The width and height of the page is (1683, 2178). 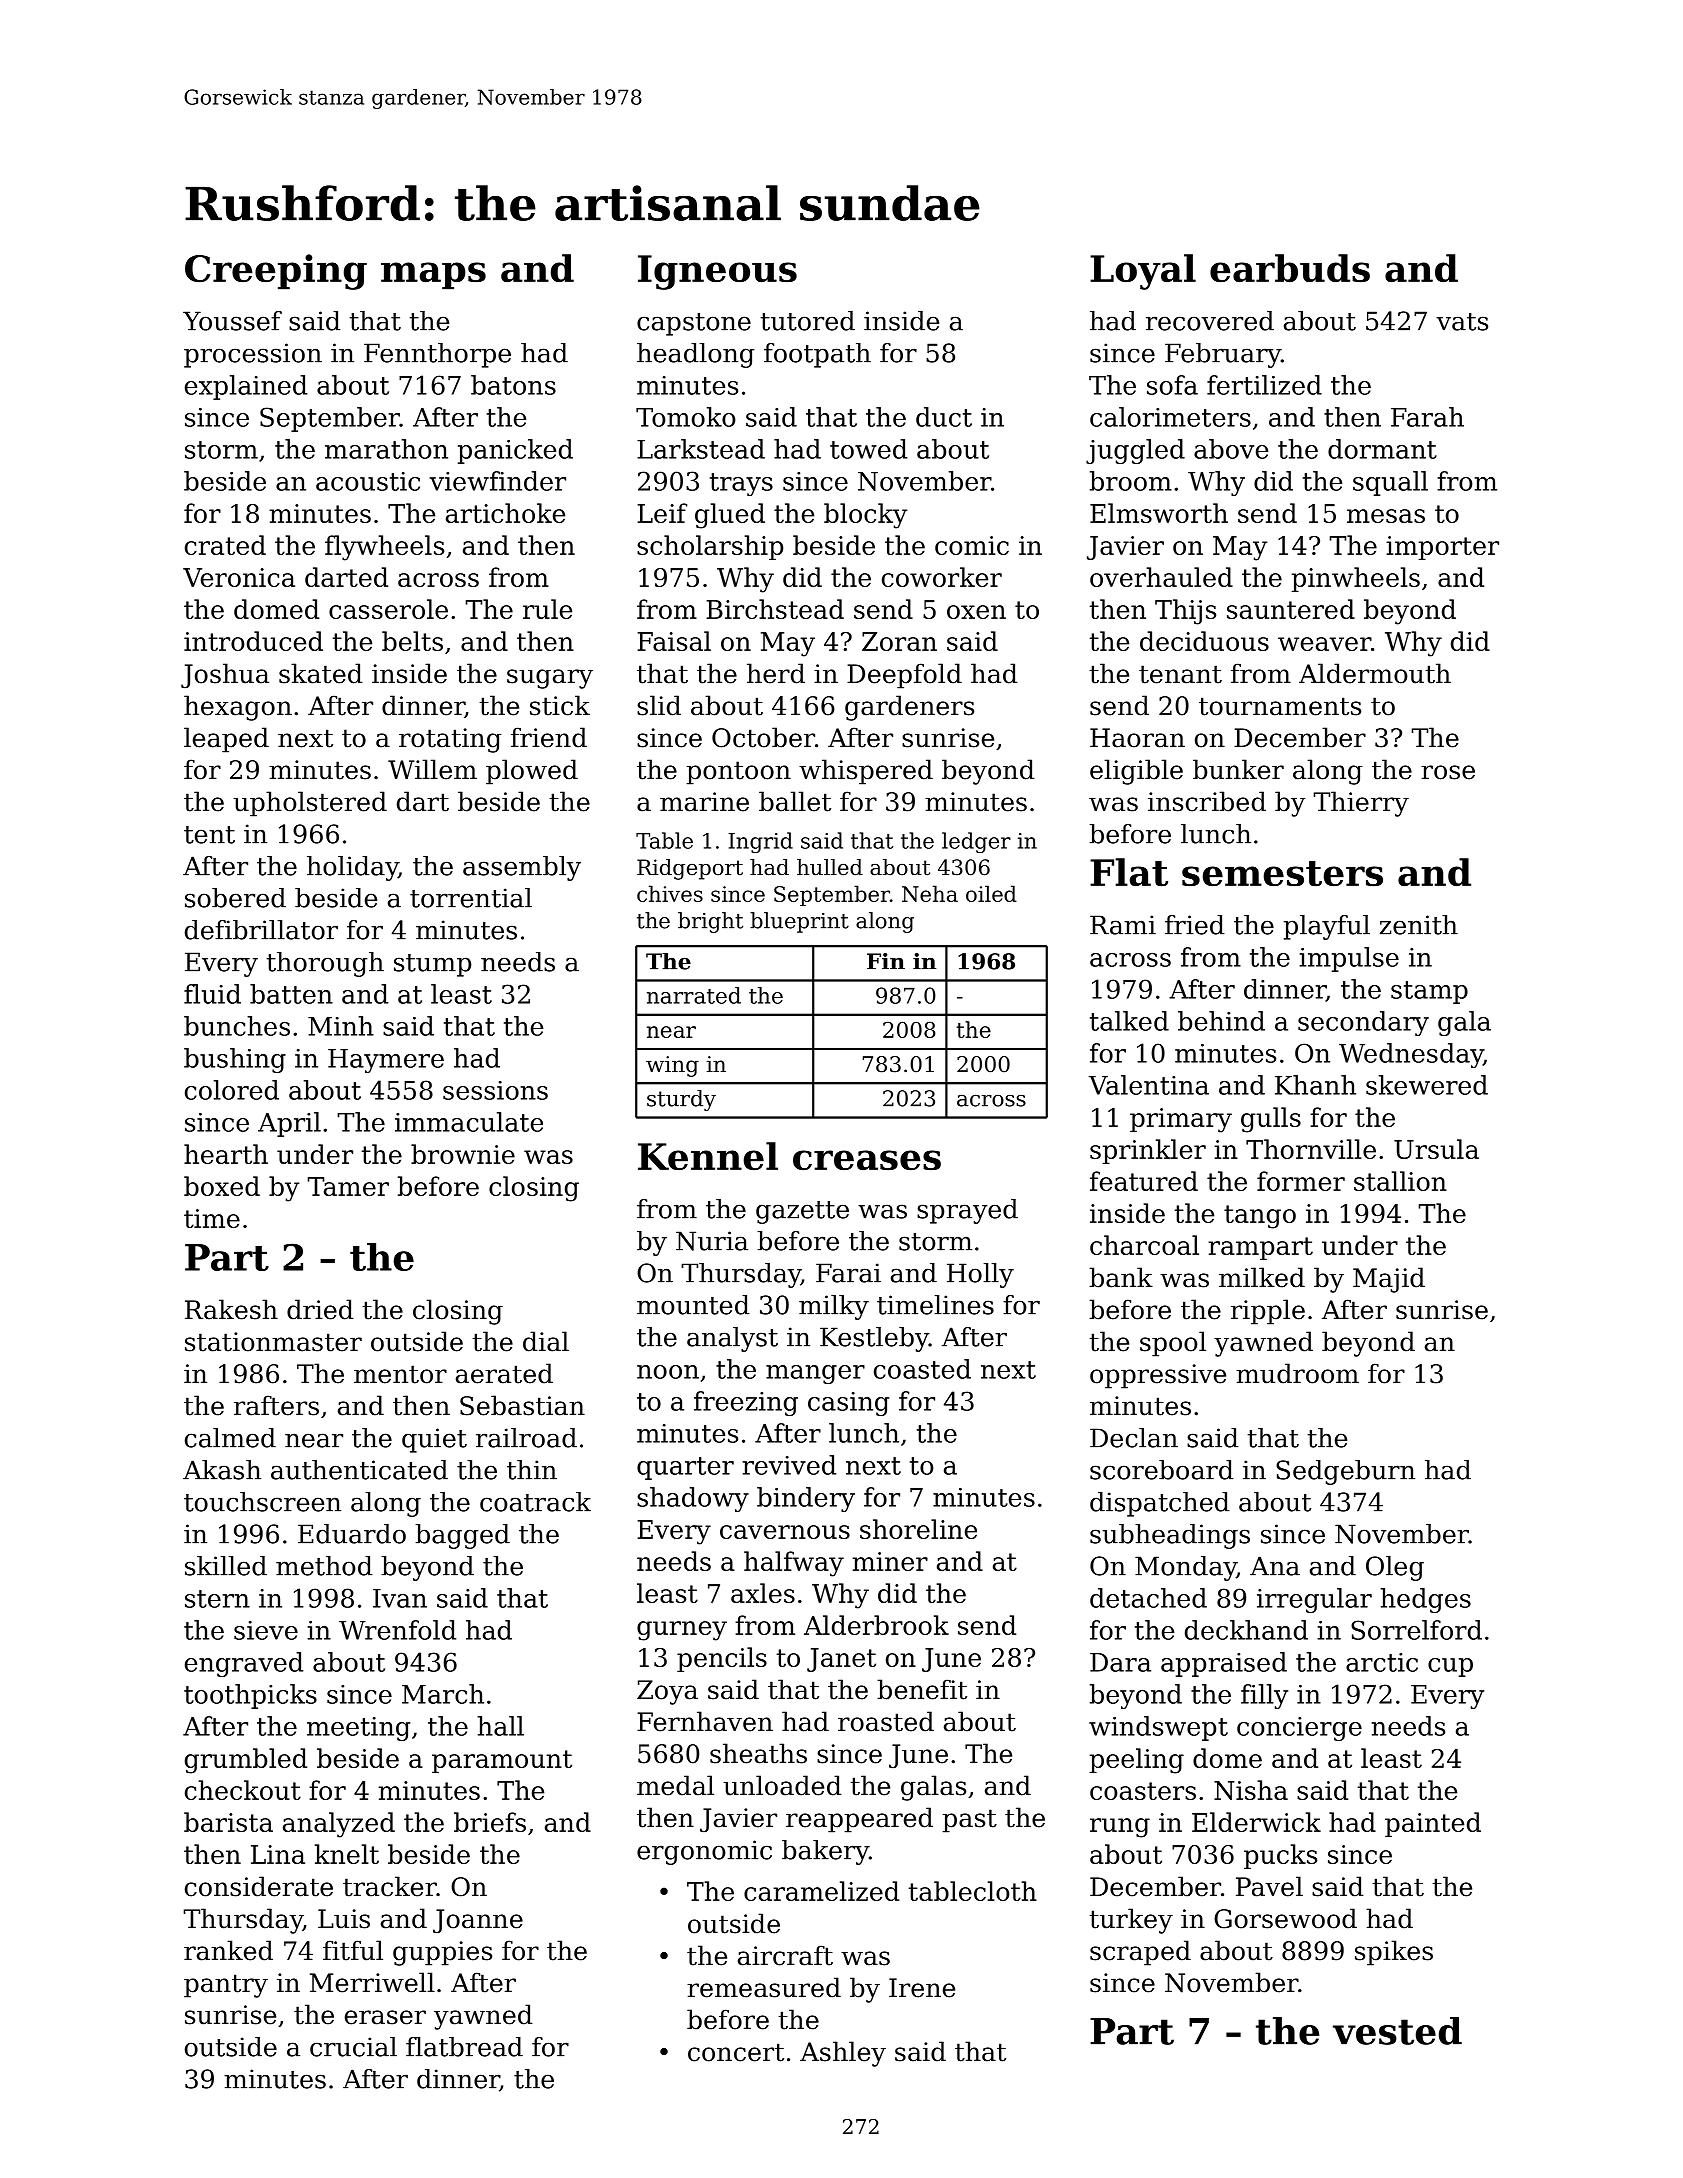 I want to click on sofa, so click(x=1172, y=385).
